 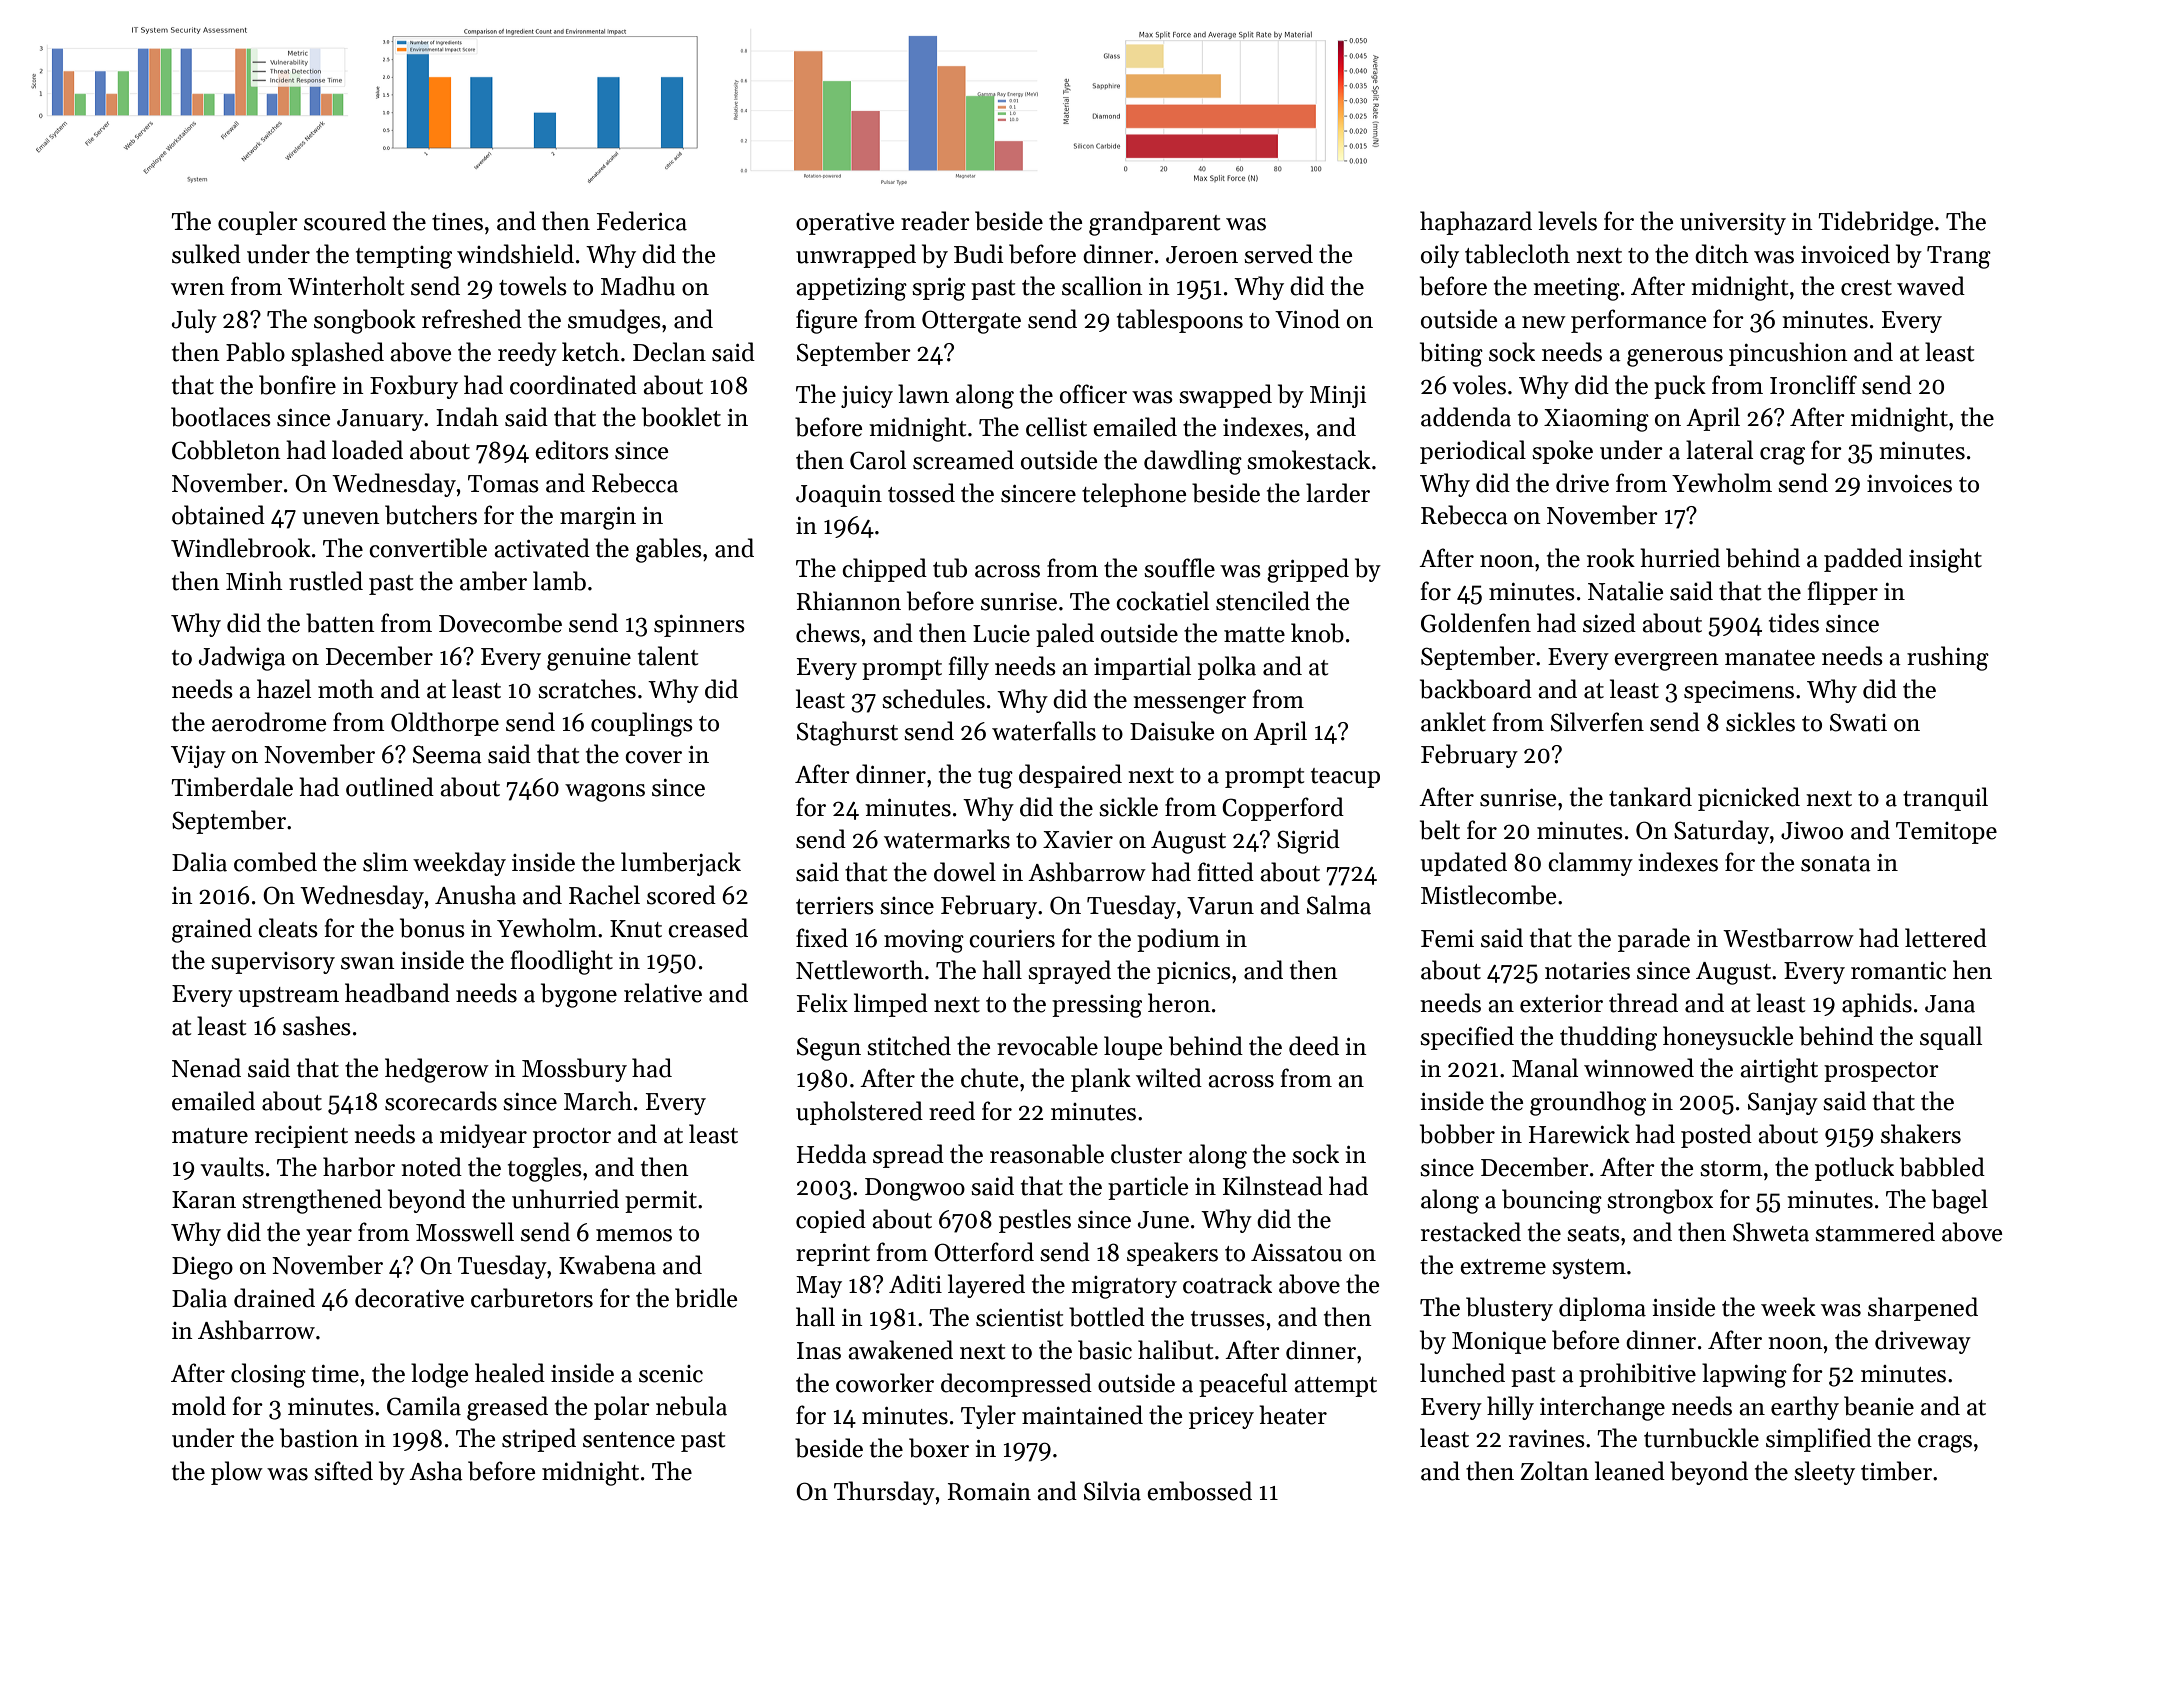 What do you see at coordinates (826, 321) in the screenshot?
I see `figure` at bounding box center [826, 321].
